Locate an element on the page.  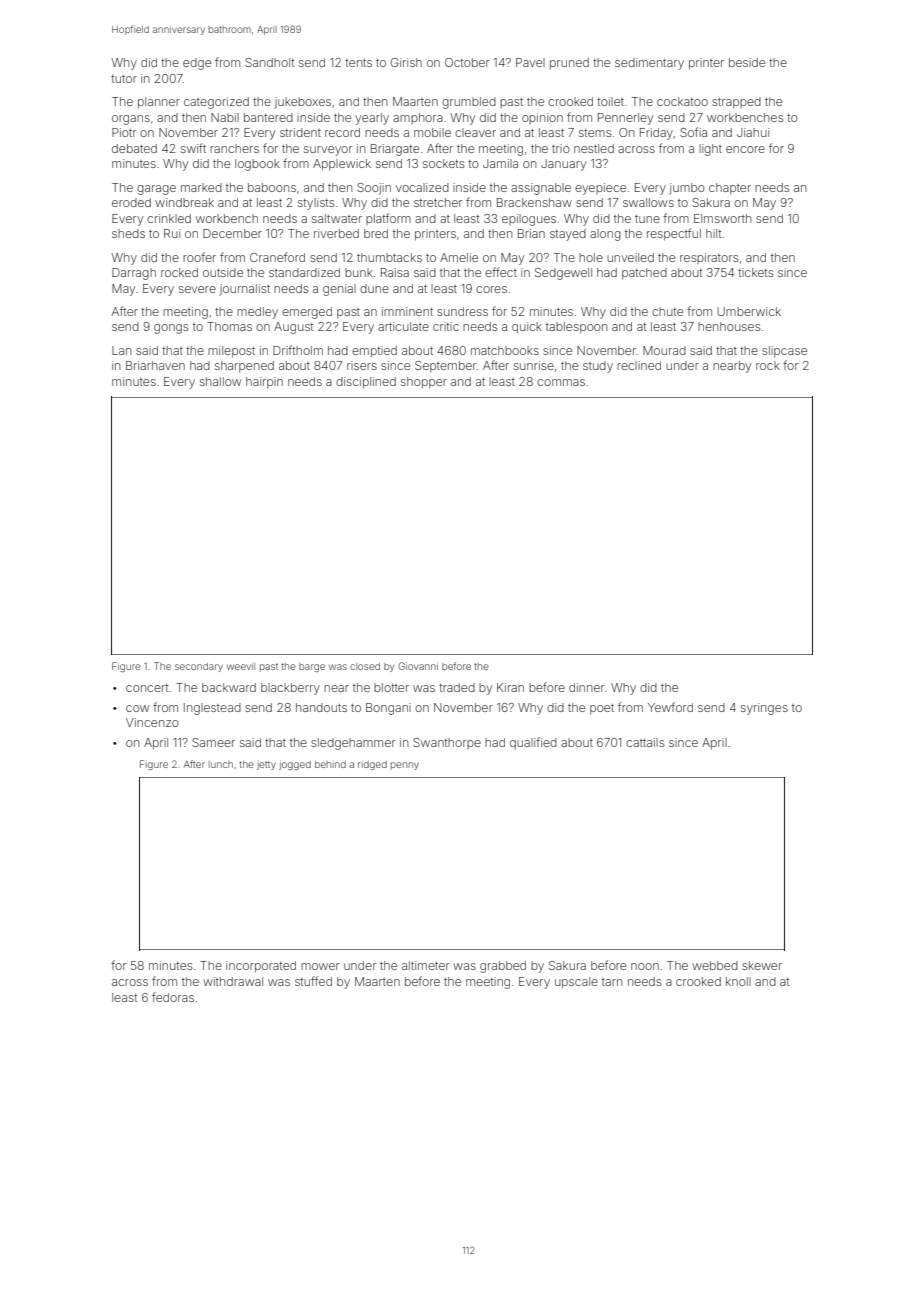
stuffed is located at coordinates (313, 981).
